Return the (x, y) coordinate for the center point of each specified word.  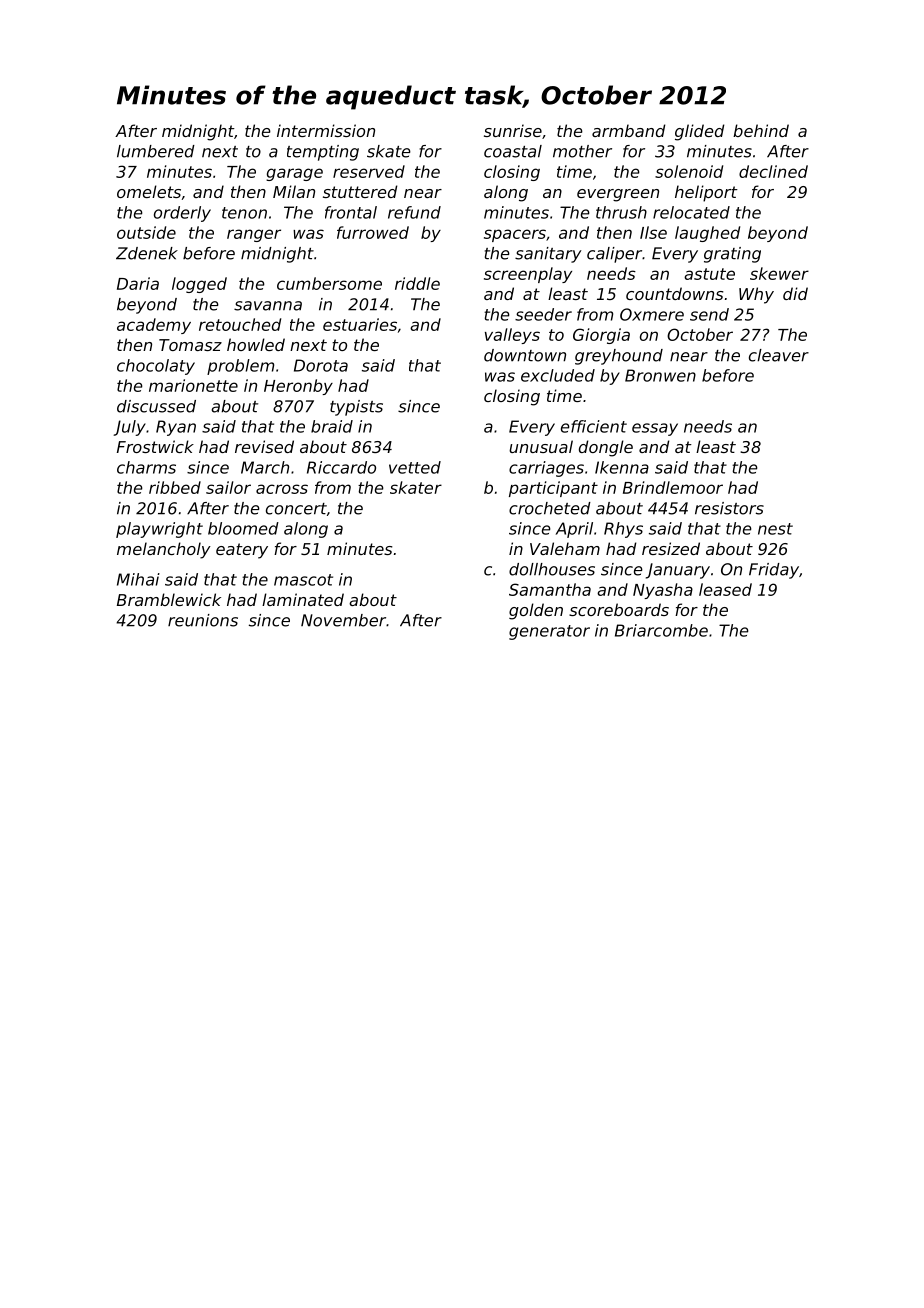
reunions (203, 620)
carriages (546, 469)
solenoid (689, 171)
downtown (525, 355)
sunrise (513, 130)
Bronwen (660, 375)
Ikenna (622, 467)
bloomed (243, 528)
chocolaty (156, 367)
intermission (326, 130)
